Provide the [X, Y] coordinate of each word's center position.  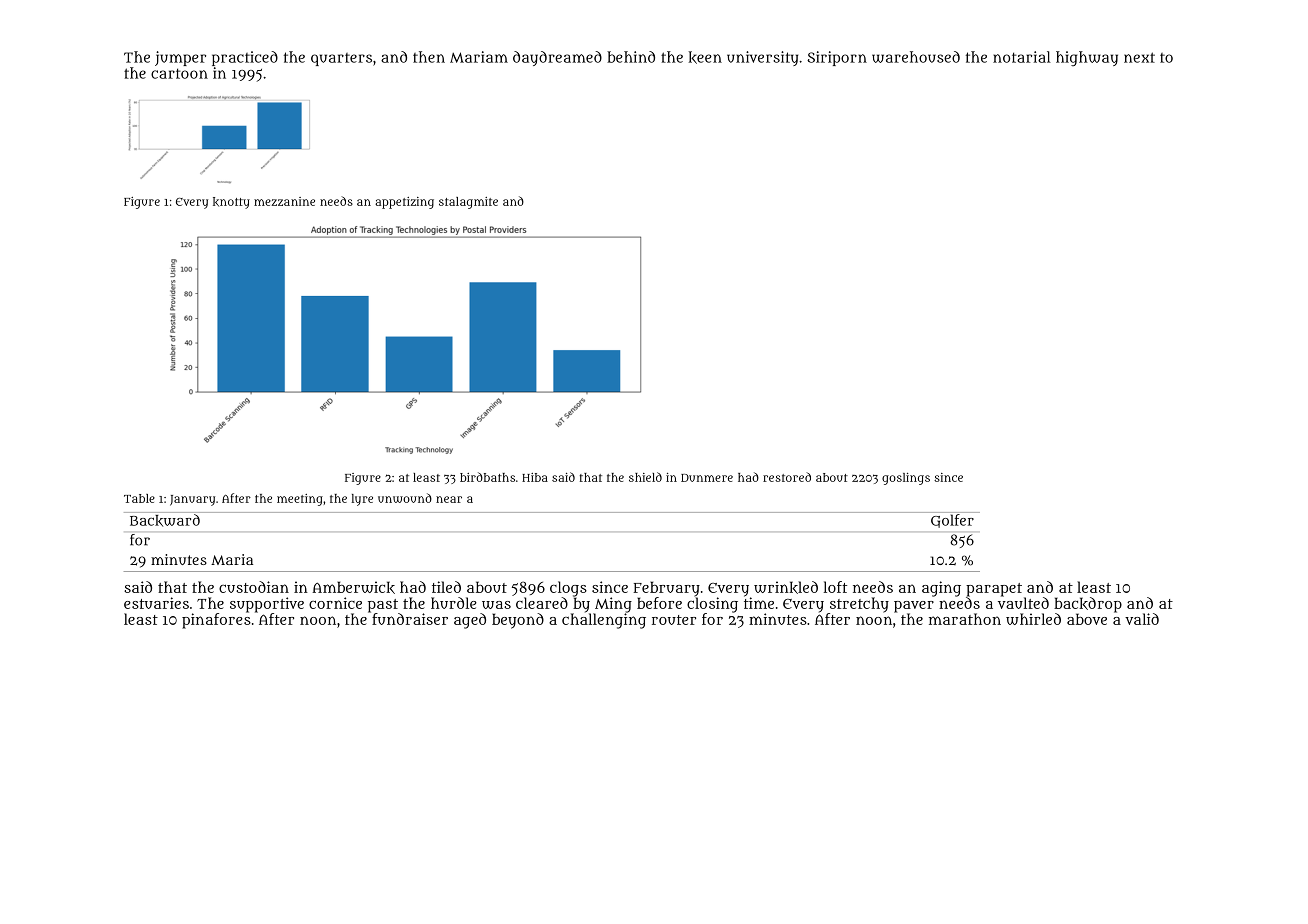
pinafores [216, 621]
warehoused [916, 57]
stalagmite [468, 203]
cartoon [179, 73]
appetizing [404, 203]
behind [631, 57]
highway [1087, 58]
